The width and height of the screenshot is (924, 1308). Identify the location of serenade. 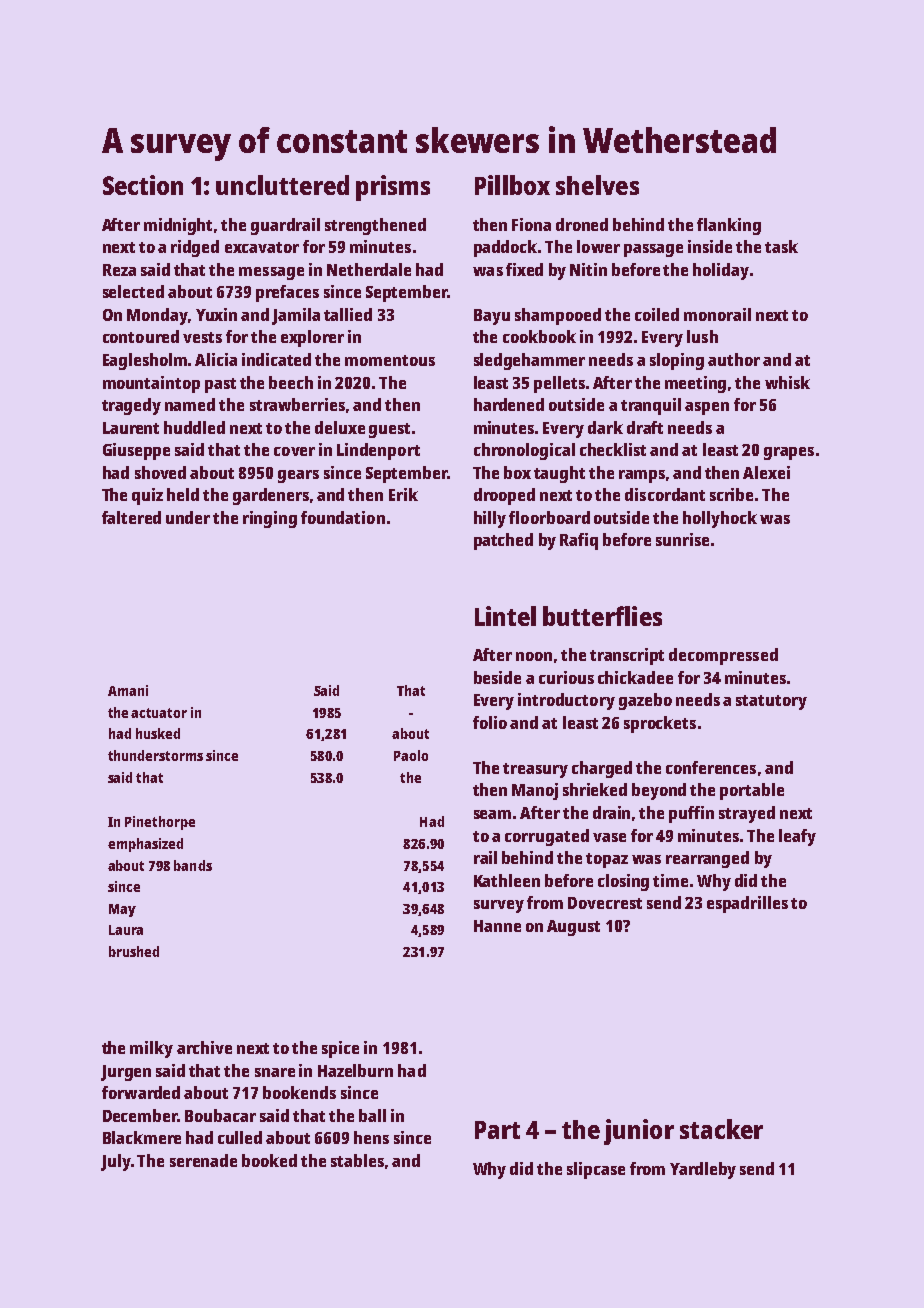
(203, 1160).
